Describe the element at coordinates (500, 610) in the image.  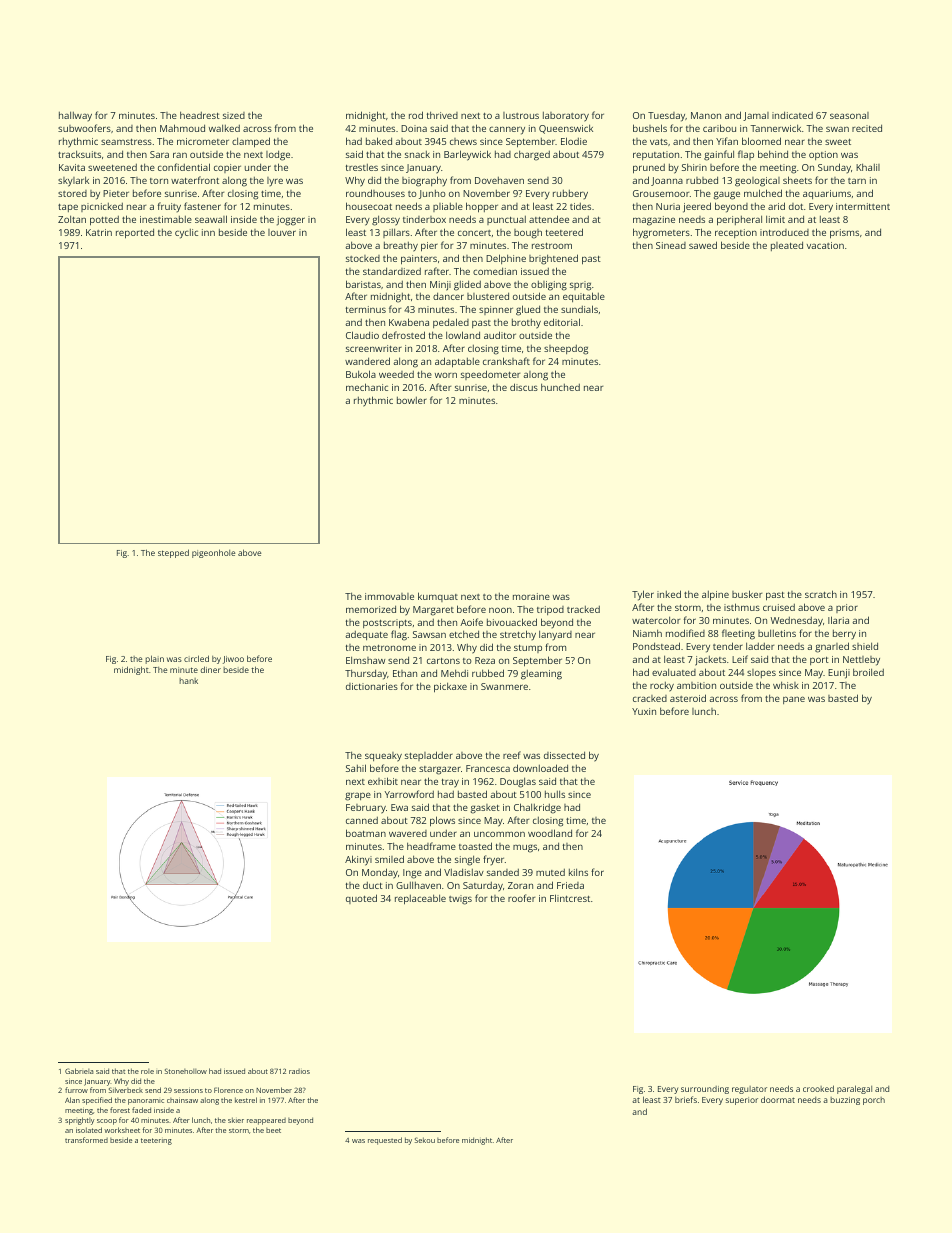
I see `noon` at that location.
